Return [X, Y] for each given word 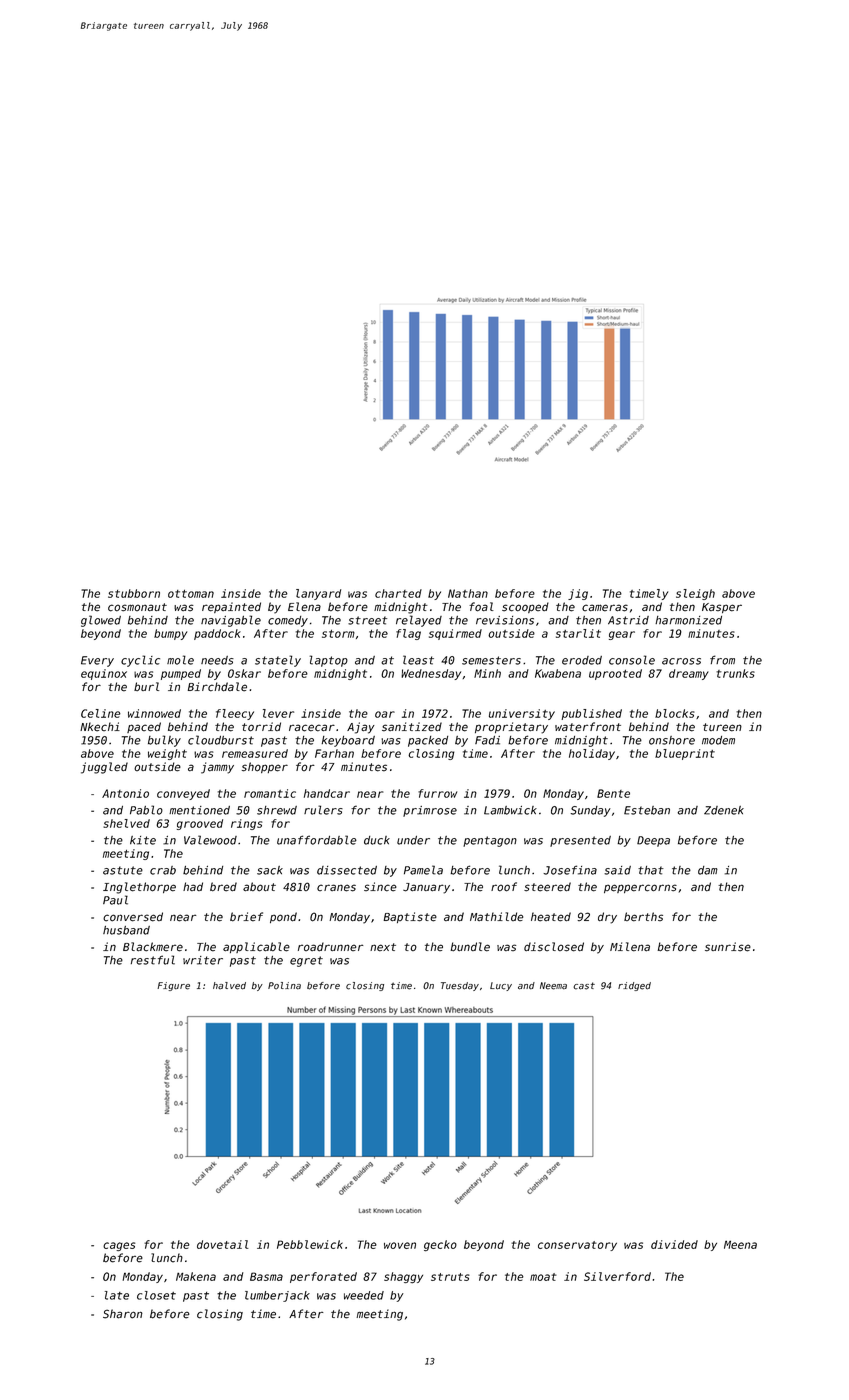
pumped [181, 674]
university [522, 714]
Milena [630, 947]
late [117, 1295]
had [193, 886]
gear [622, 635]
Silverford [617, 1276]
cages [119, 1246]
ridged [634, 986]
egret [306, 961]
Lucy [501, 986]
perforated [323, 1277]
